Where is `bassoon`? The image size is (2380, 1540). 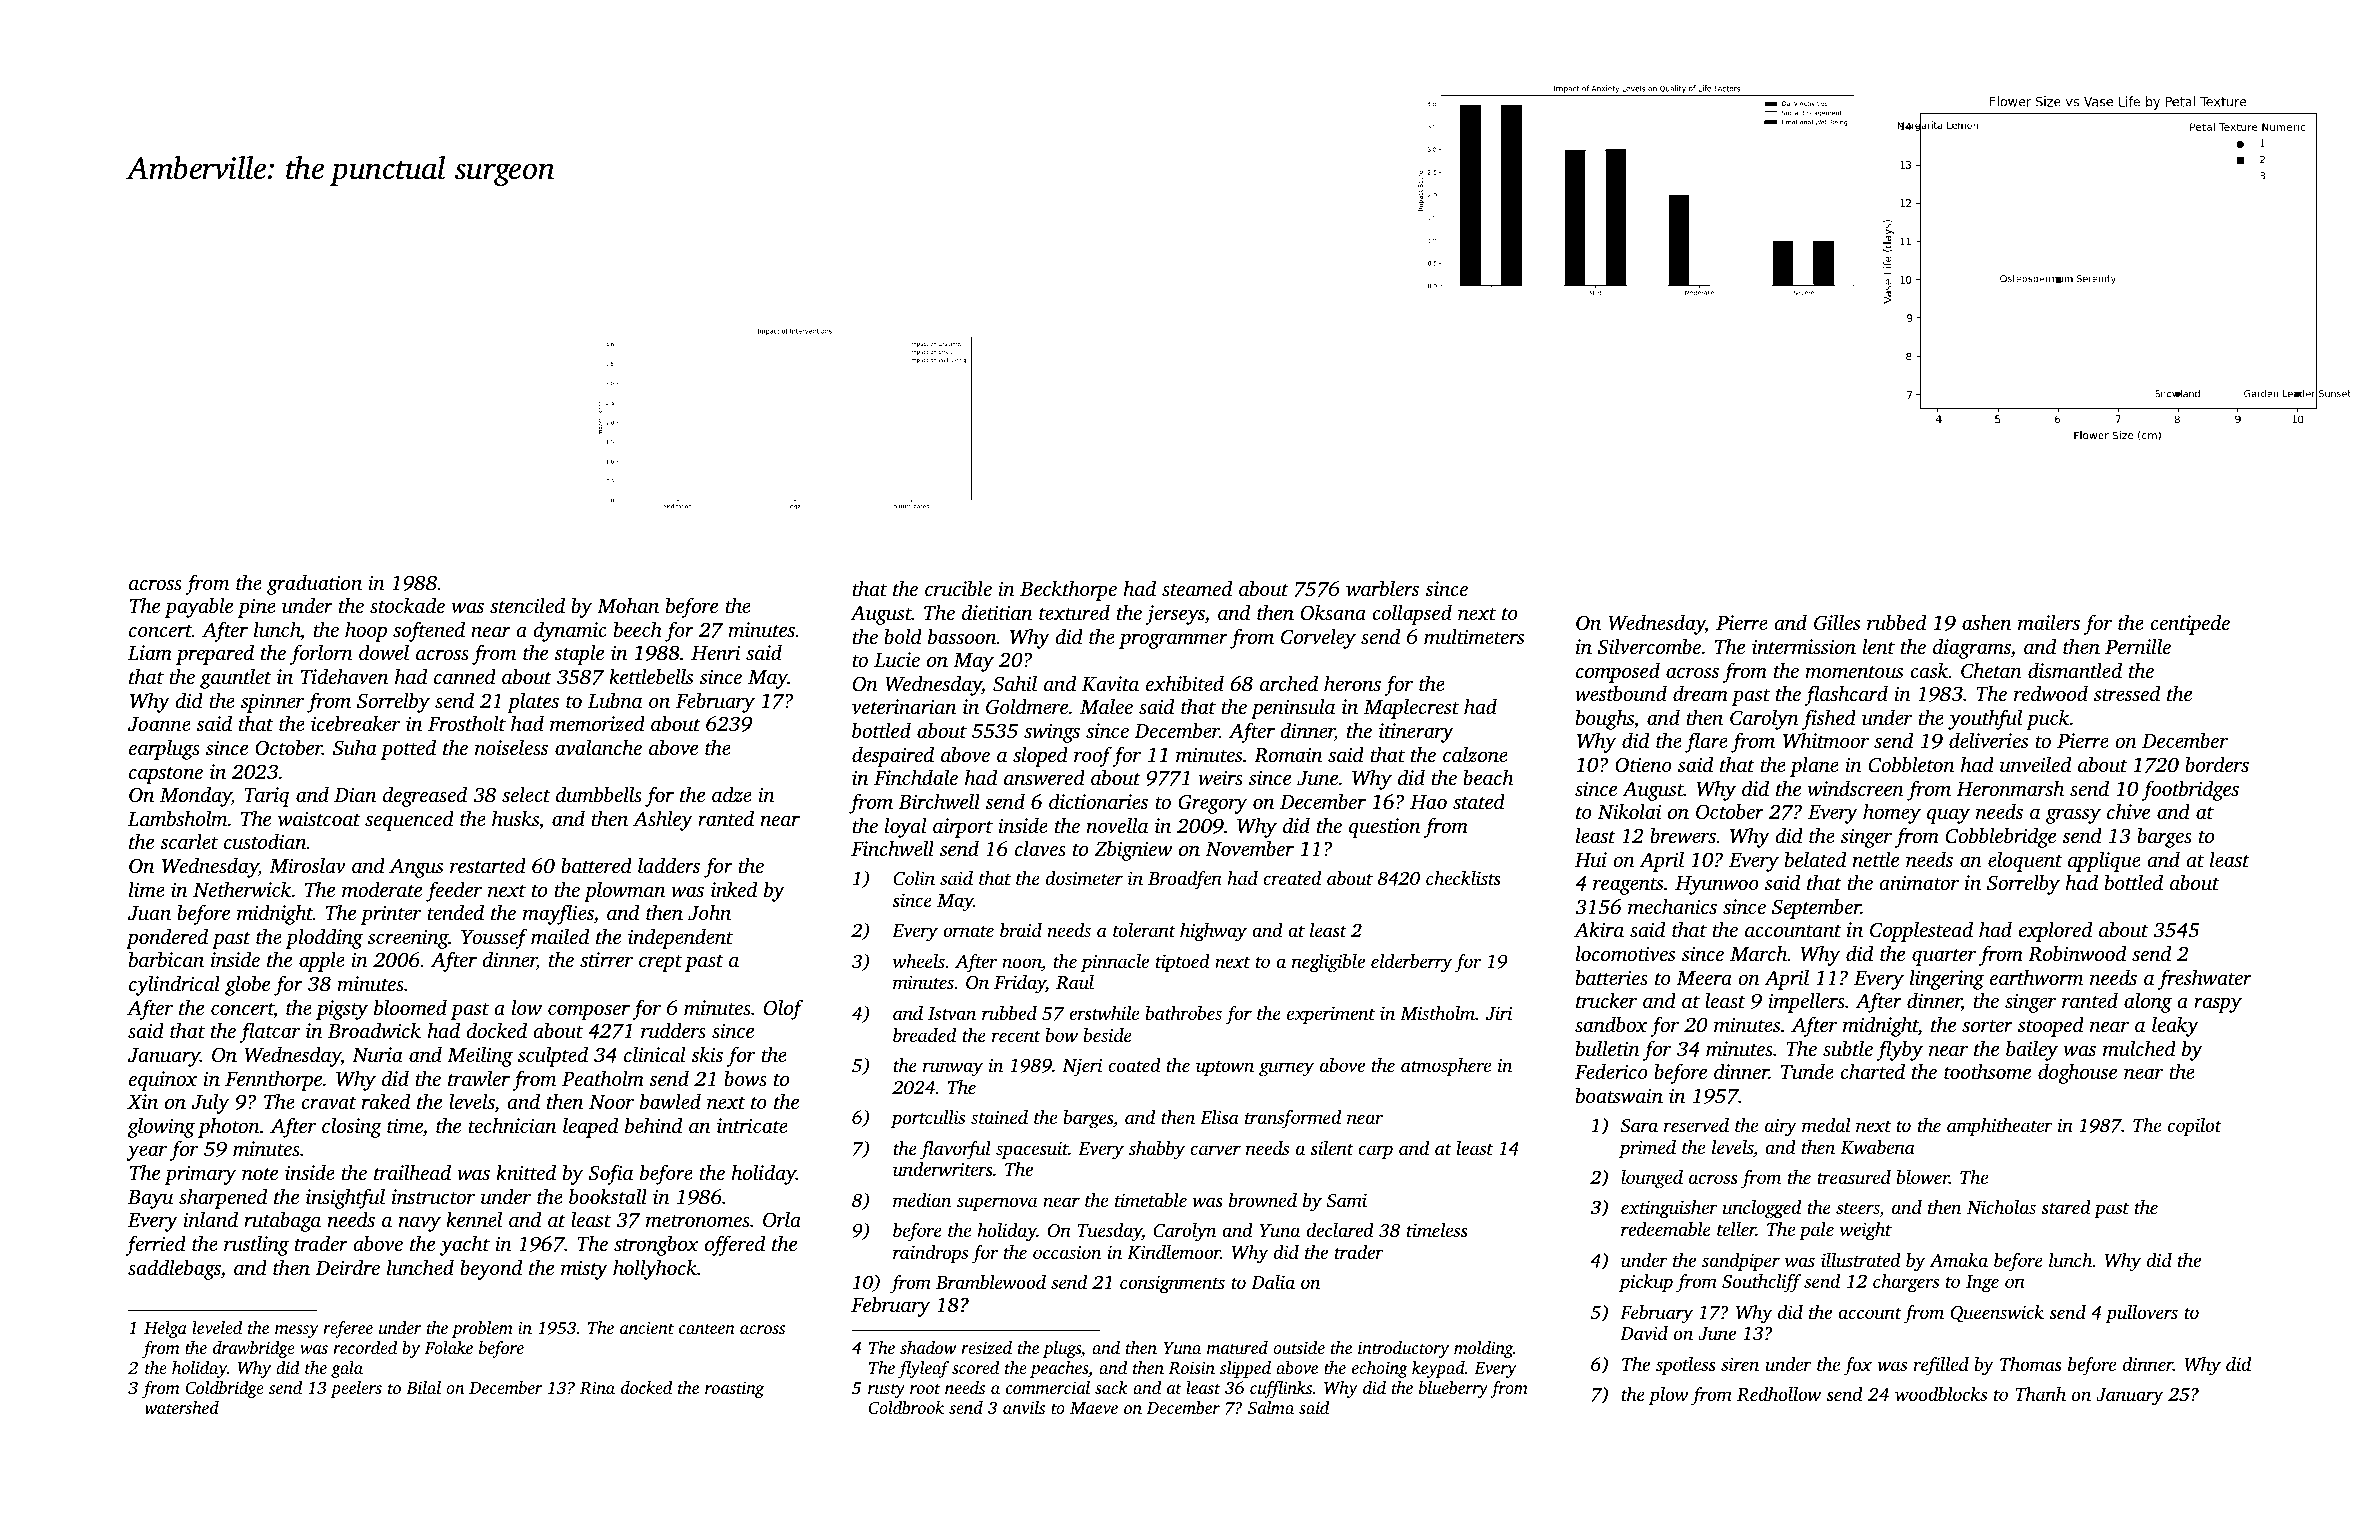
bassoon is located at coordinates (962, 636).
